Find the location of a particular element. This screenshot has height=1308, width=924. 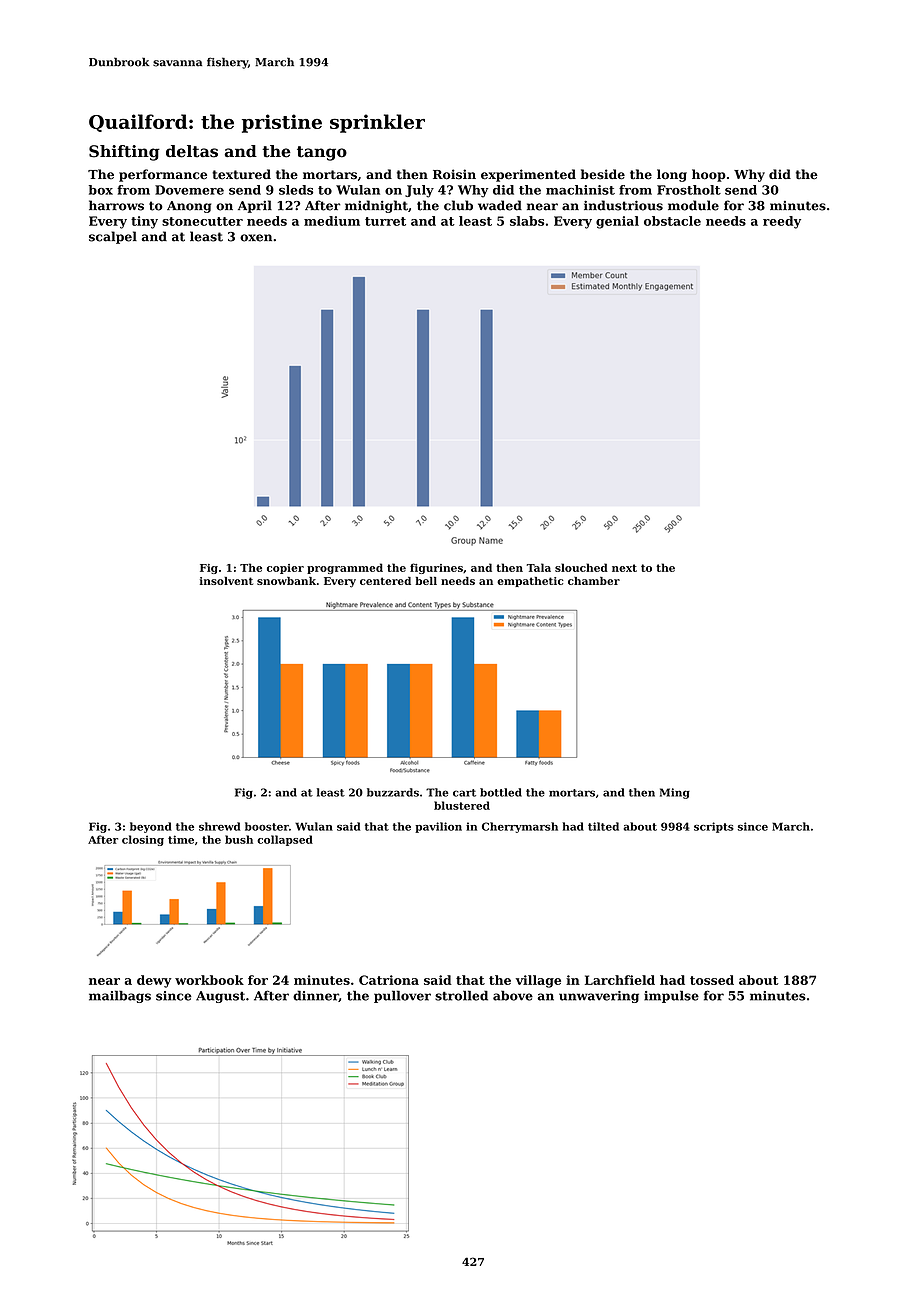

programmed is located at coordinates (345, 568).
